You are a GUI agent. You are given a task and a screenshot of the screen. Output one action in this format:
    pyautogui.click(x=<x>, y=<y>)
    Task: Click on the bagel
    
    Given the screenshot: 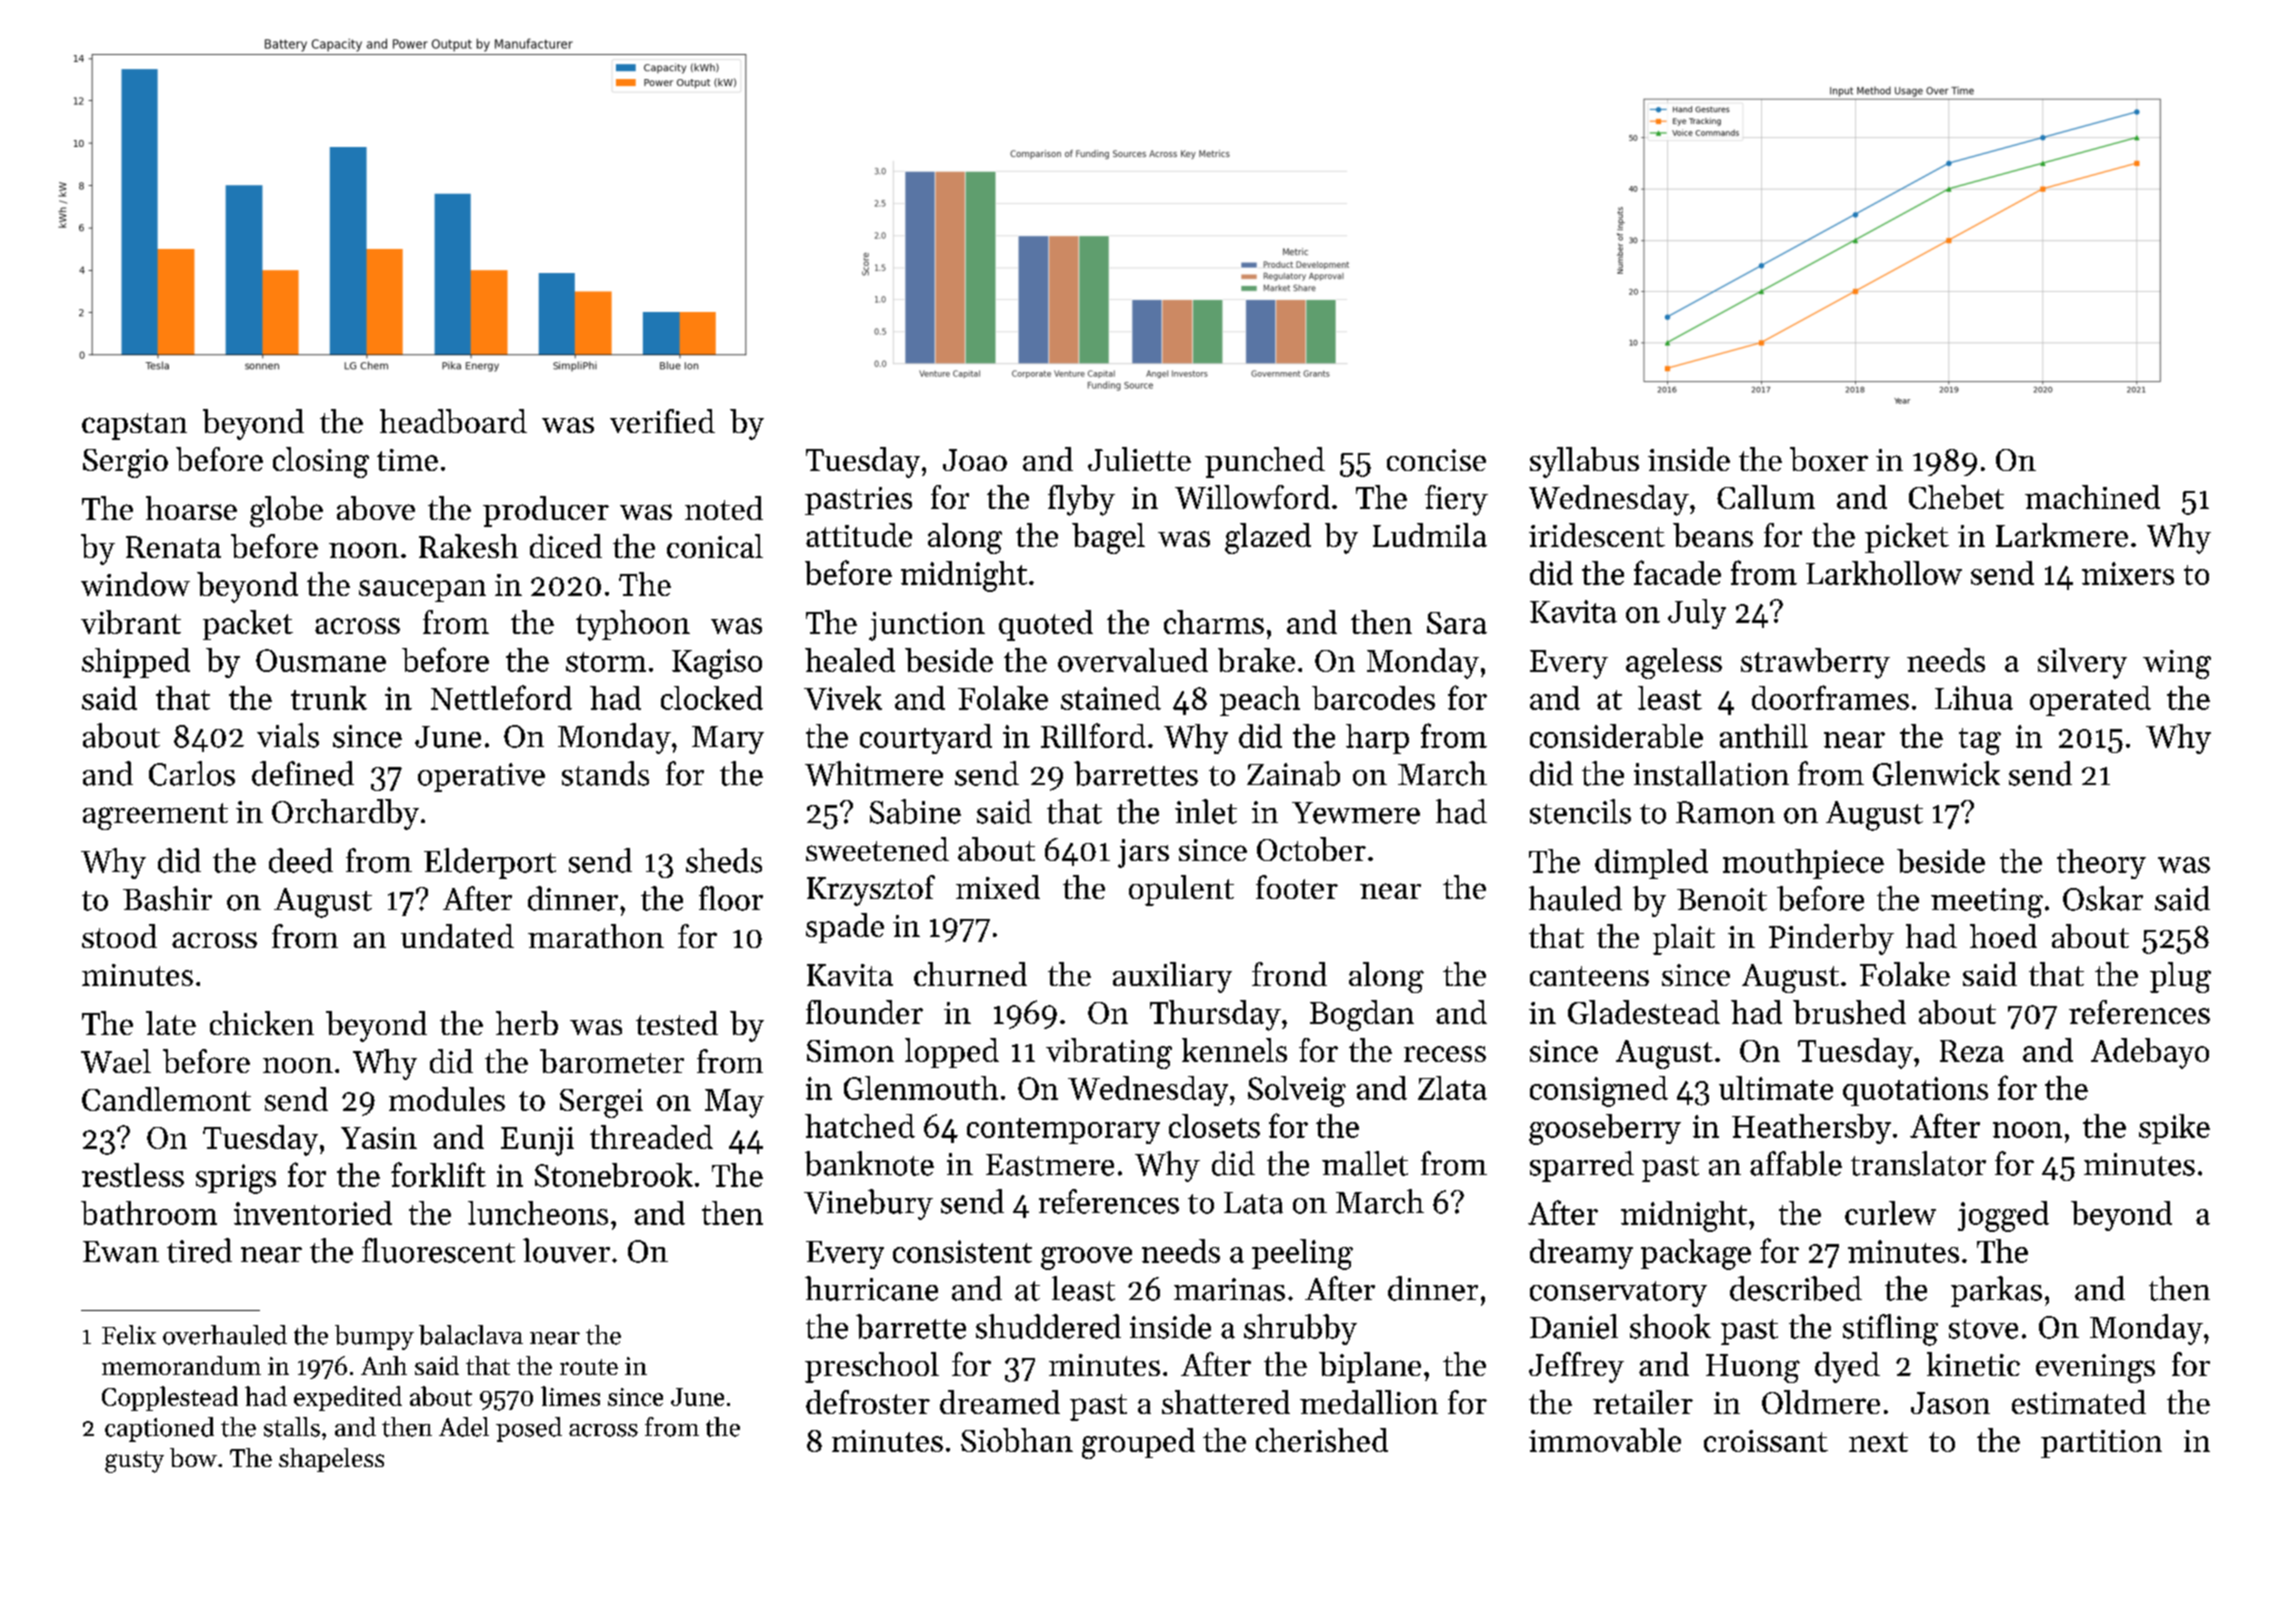 What is the action you would take?
    pyautogui.click(x=1108, y=538)
